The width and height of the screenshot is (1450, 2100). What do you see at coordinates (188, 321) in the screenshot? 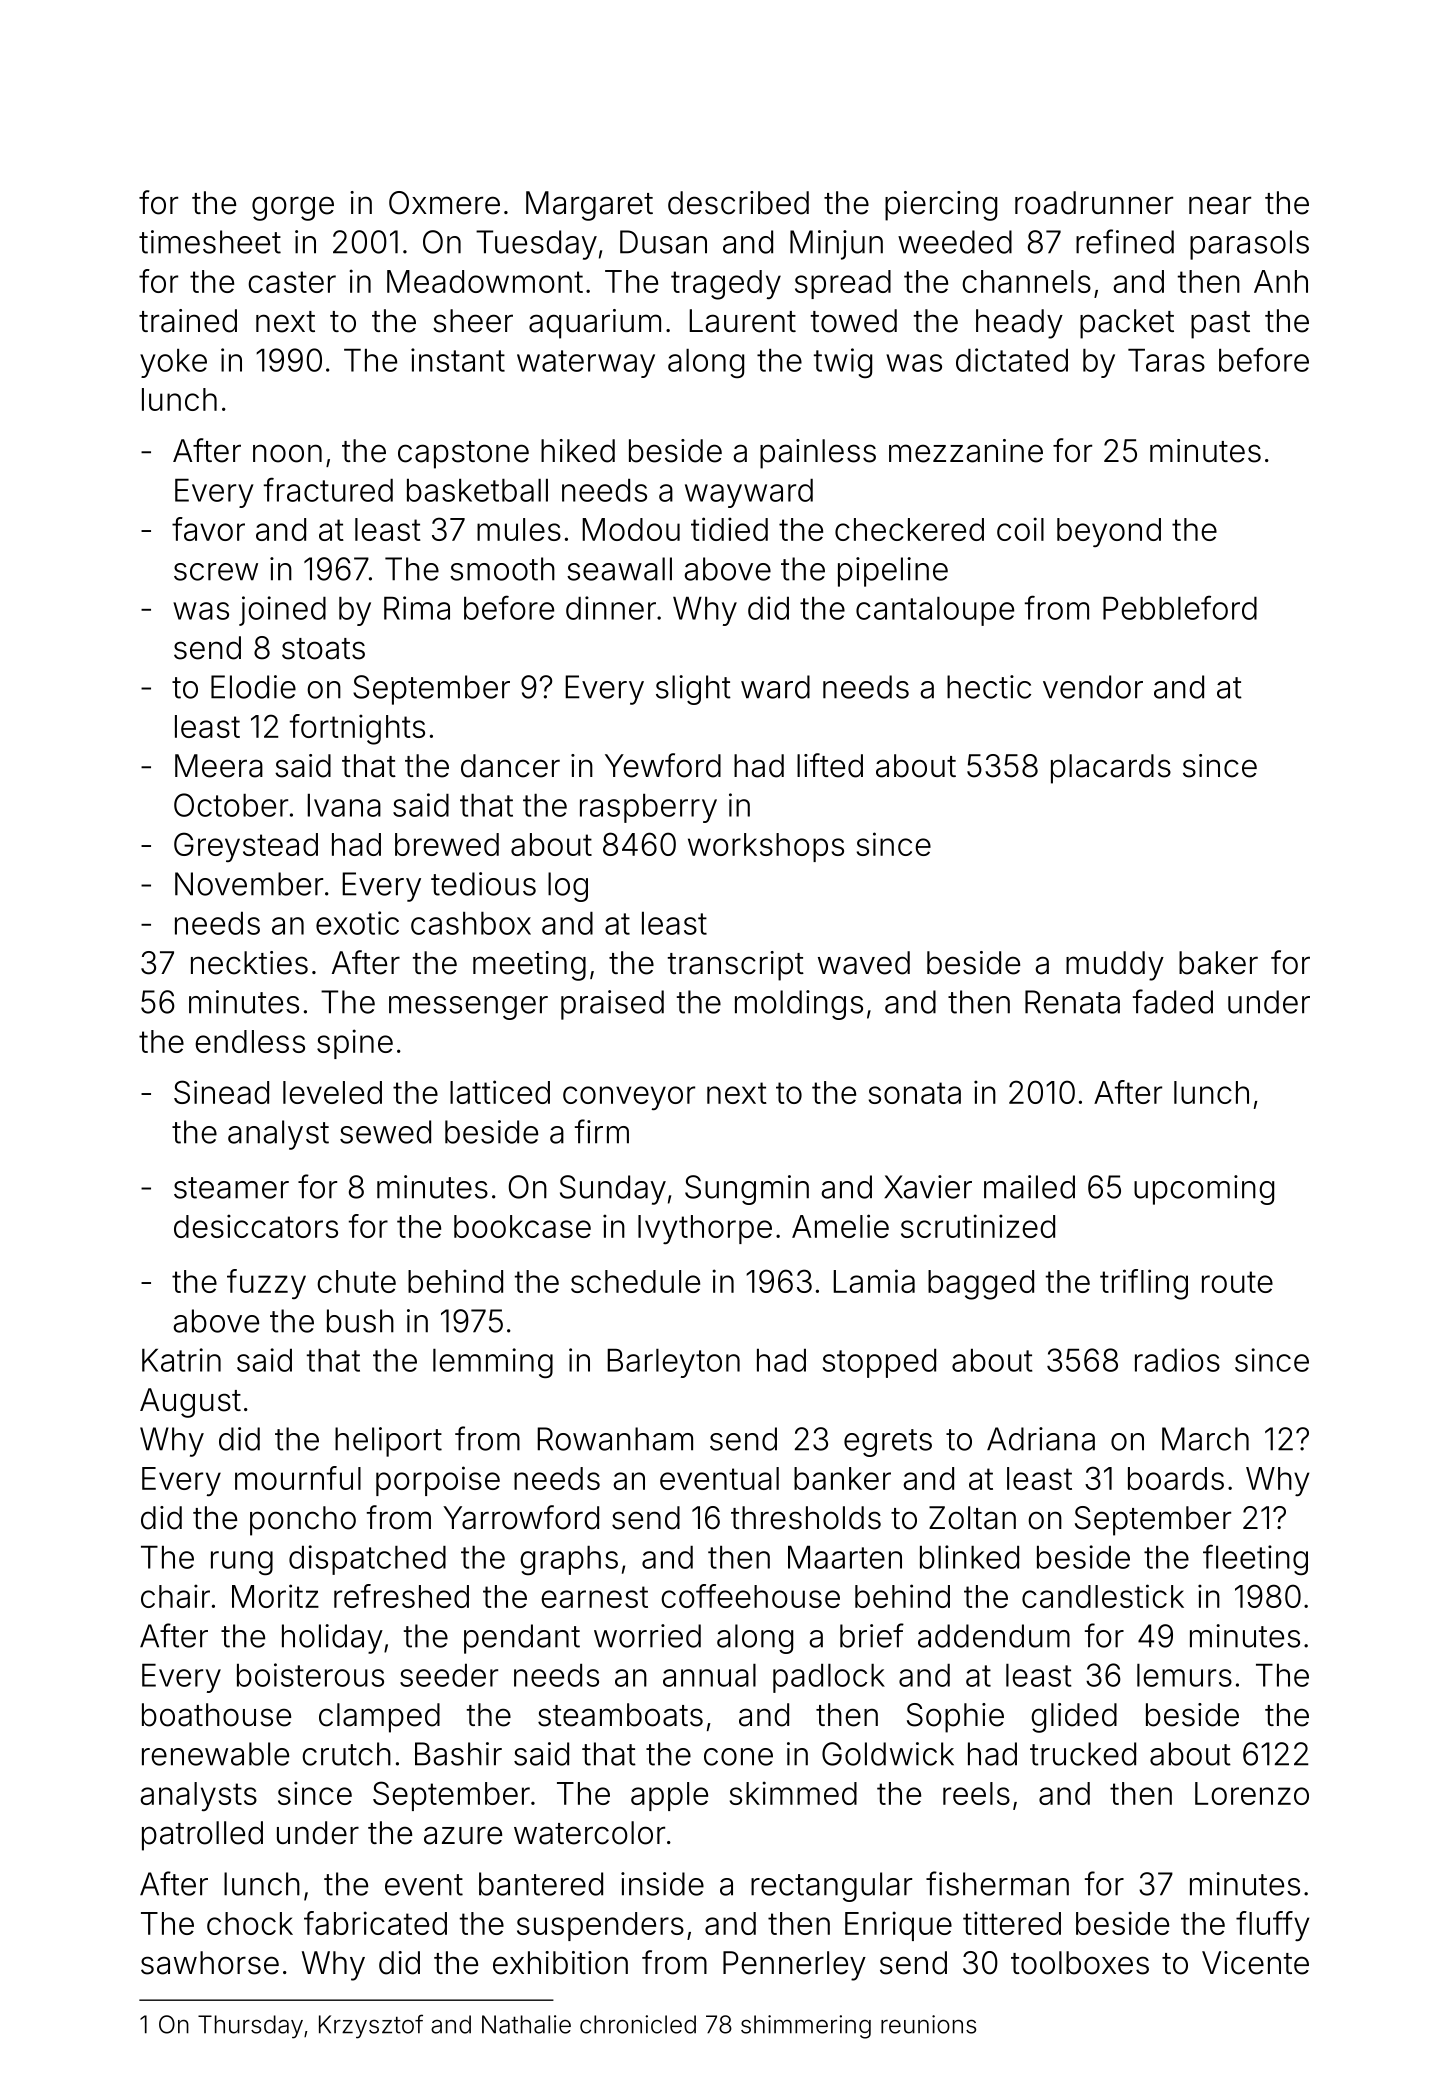
I see `trained` at bounding box center [188, 321].
